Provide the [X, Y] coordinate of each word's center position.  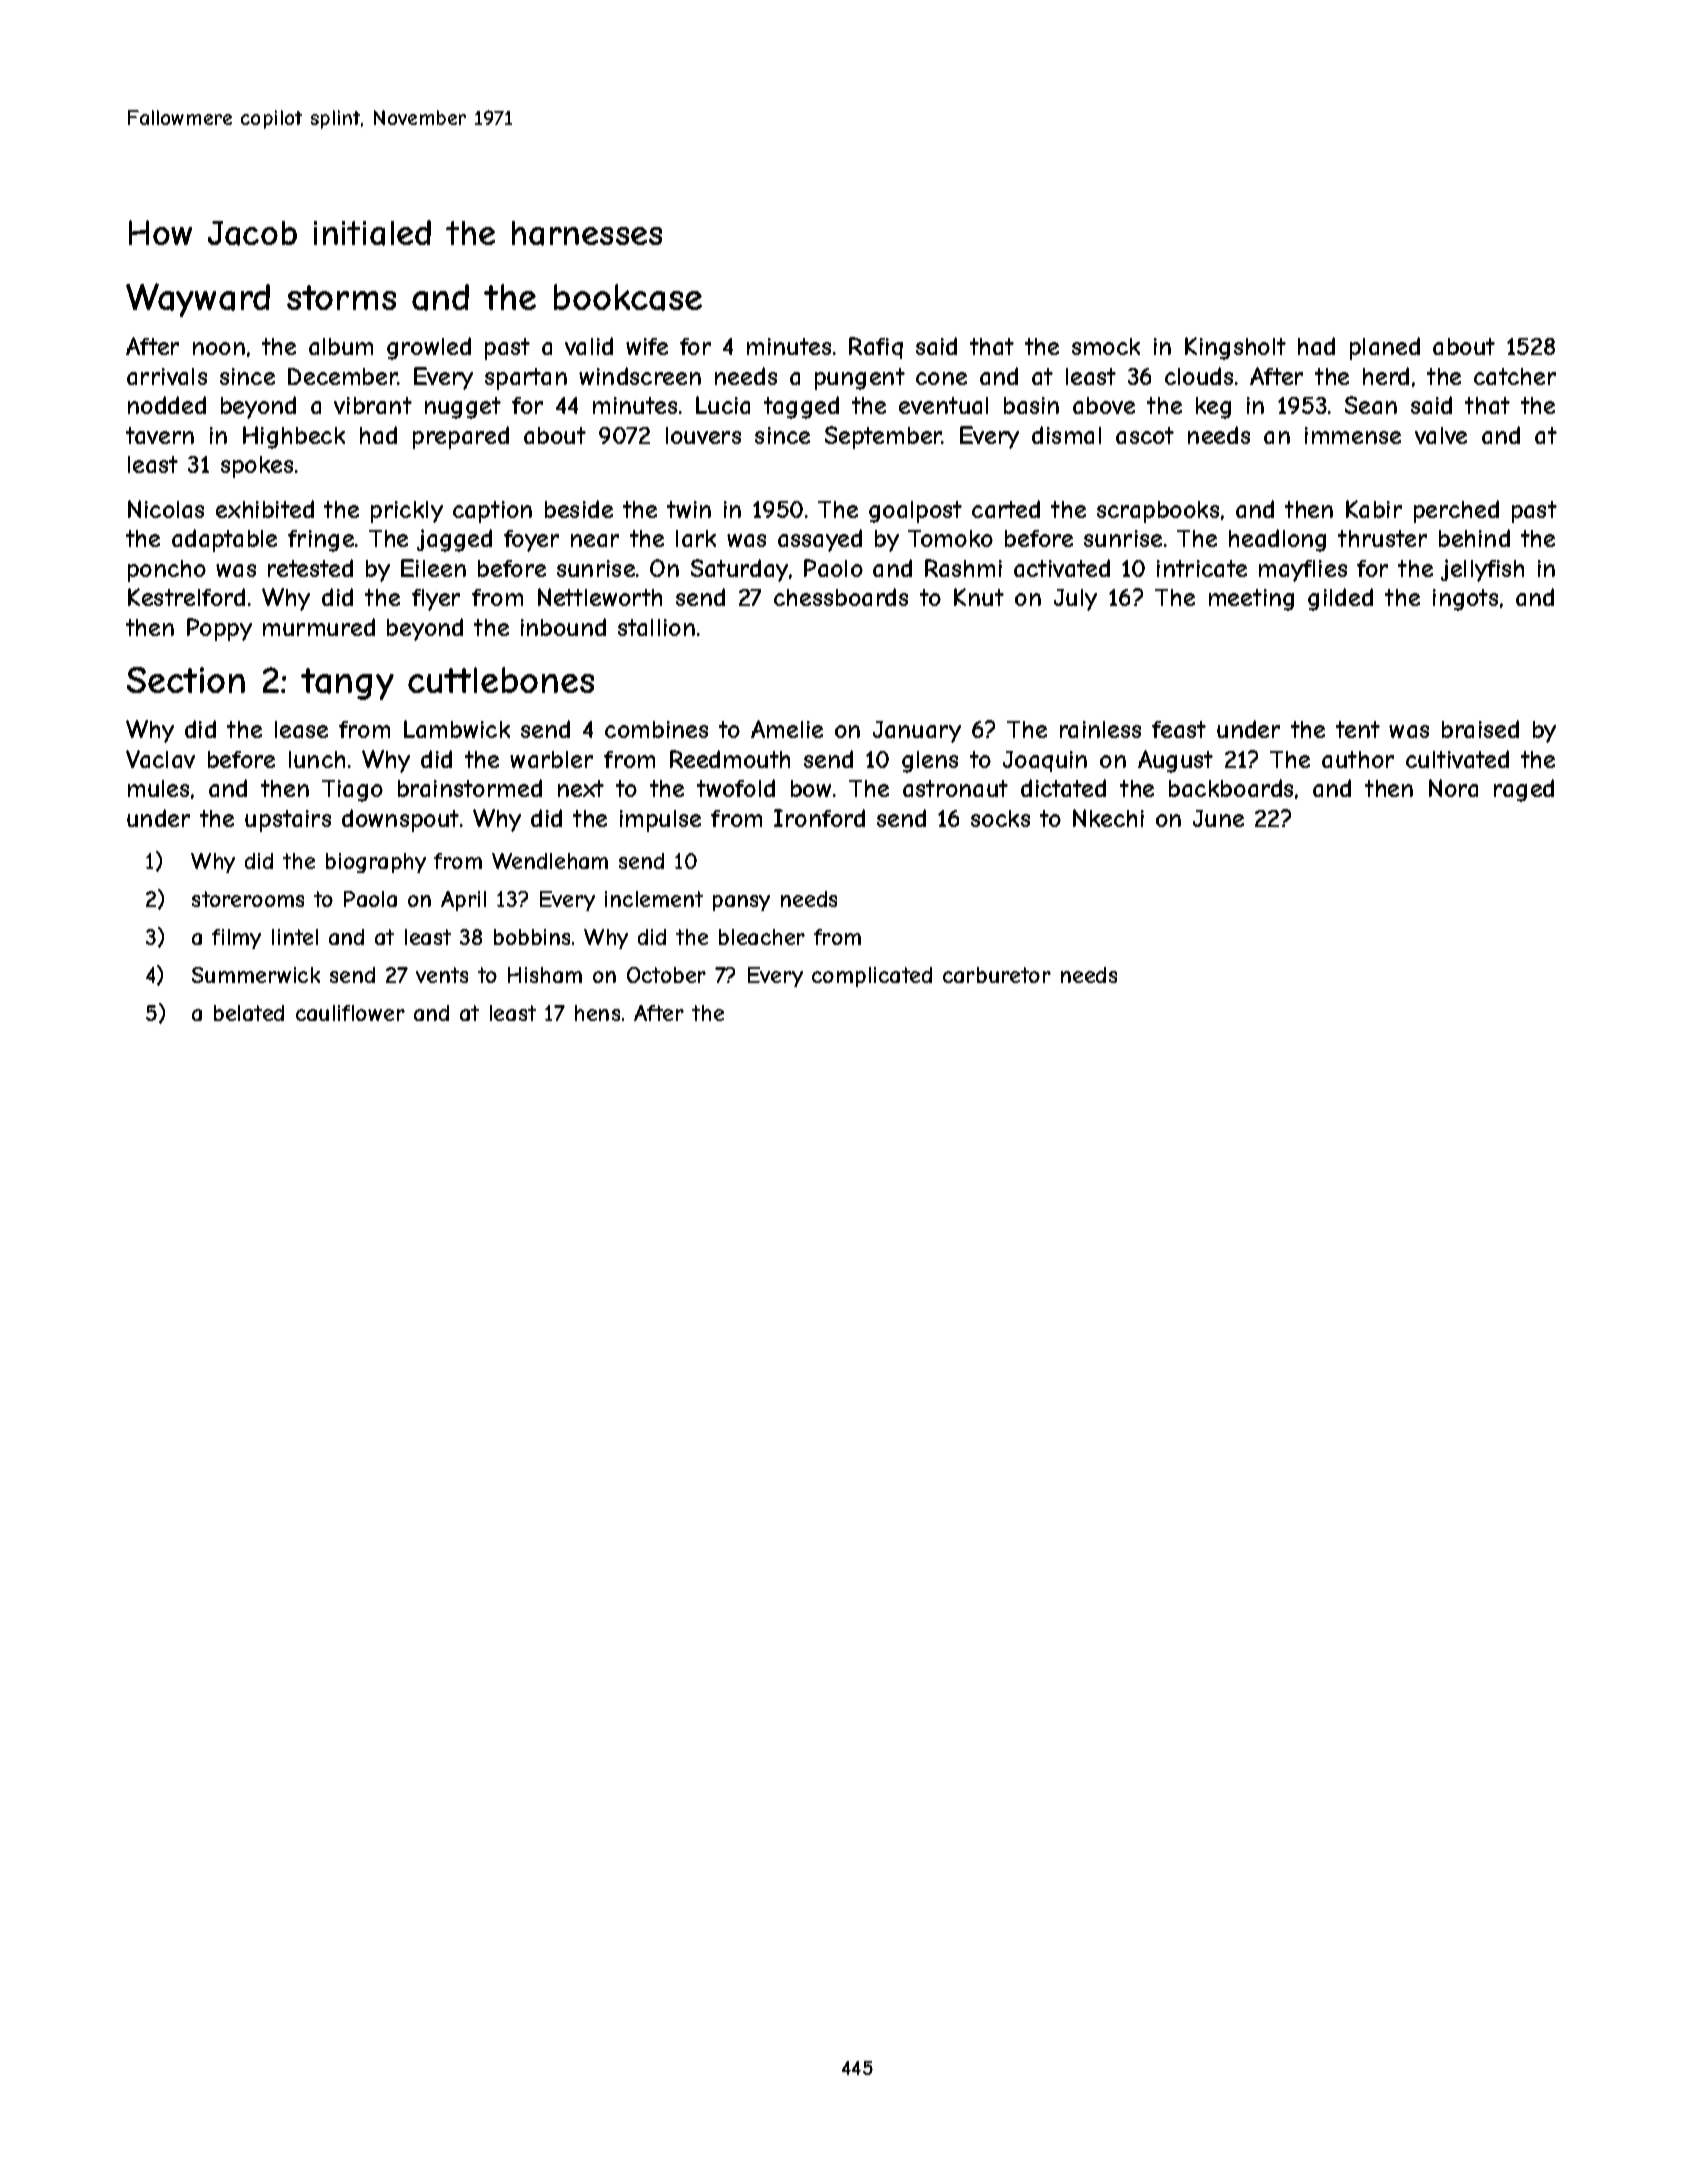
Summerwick [256, 975]
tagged [801, 407]
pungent [860, 379]
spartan [526, 379]
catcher [1515, 376]
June [1218, 818]
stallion [656, 627]
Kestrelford [186, 597]
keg [1213, 408]
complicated [872, 977]
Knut [979, 597]
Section [186, 680]
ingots [1465, 600]
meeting [1251, 600]
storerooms [248, 899]
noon [219, 348]
